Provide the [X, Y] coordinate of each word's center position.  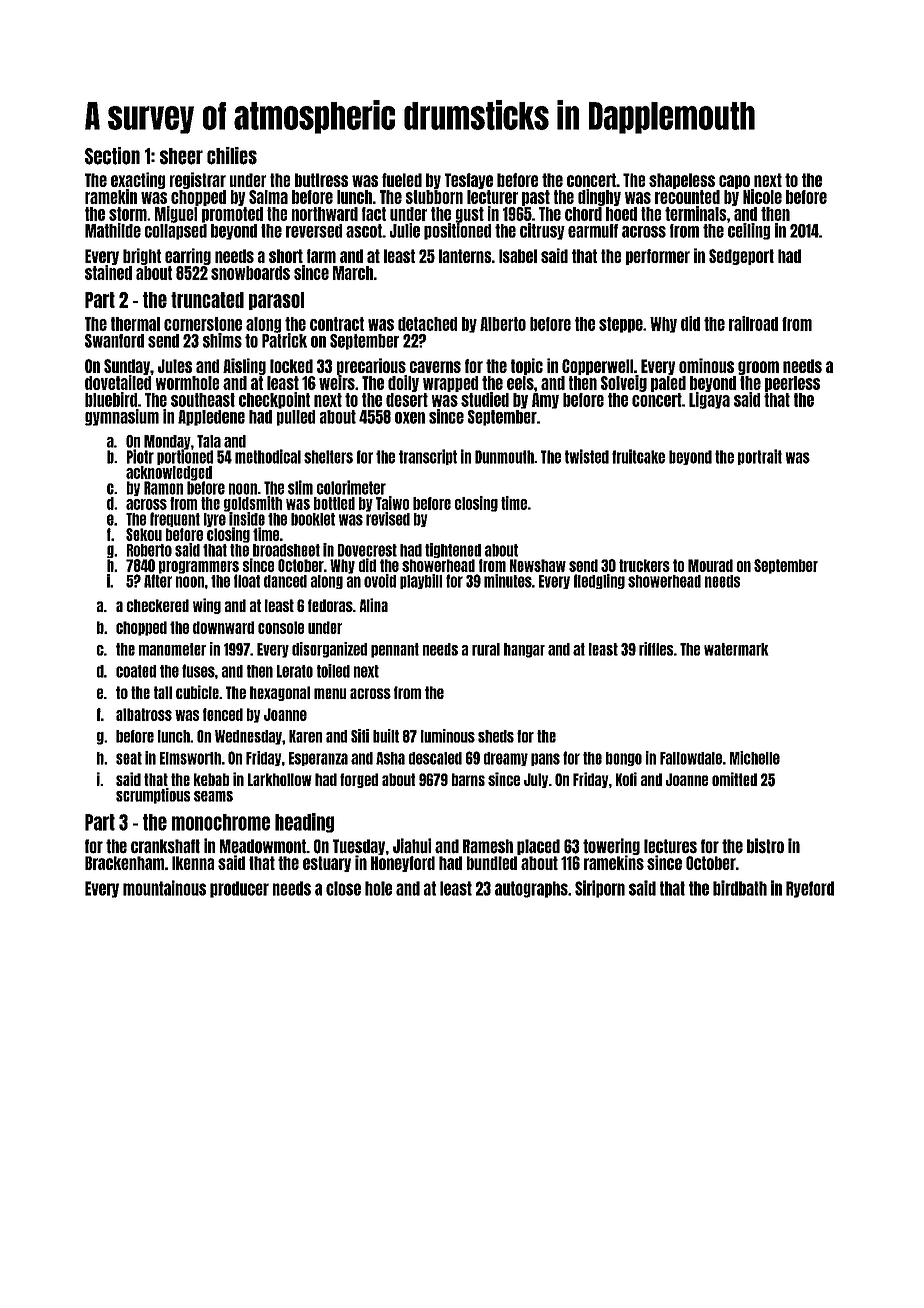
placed [538, 847]
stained [108, 272]
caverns [435, 367]
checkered [158, 605]
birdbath [740, 888]
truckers [644, 565]
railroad [753, 323]
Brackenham [124, 863]
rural [486, 649]
